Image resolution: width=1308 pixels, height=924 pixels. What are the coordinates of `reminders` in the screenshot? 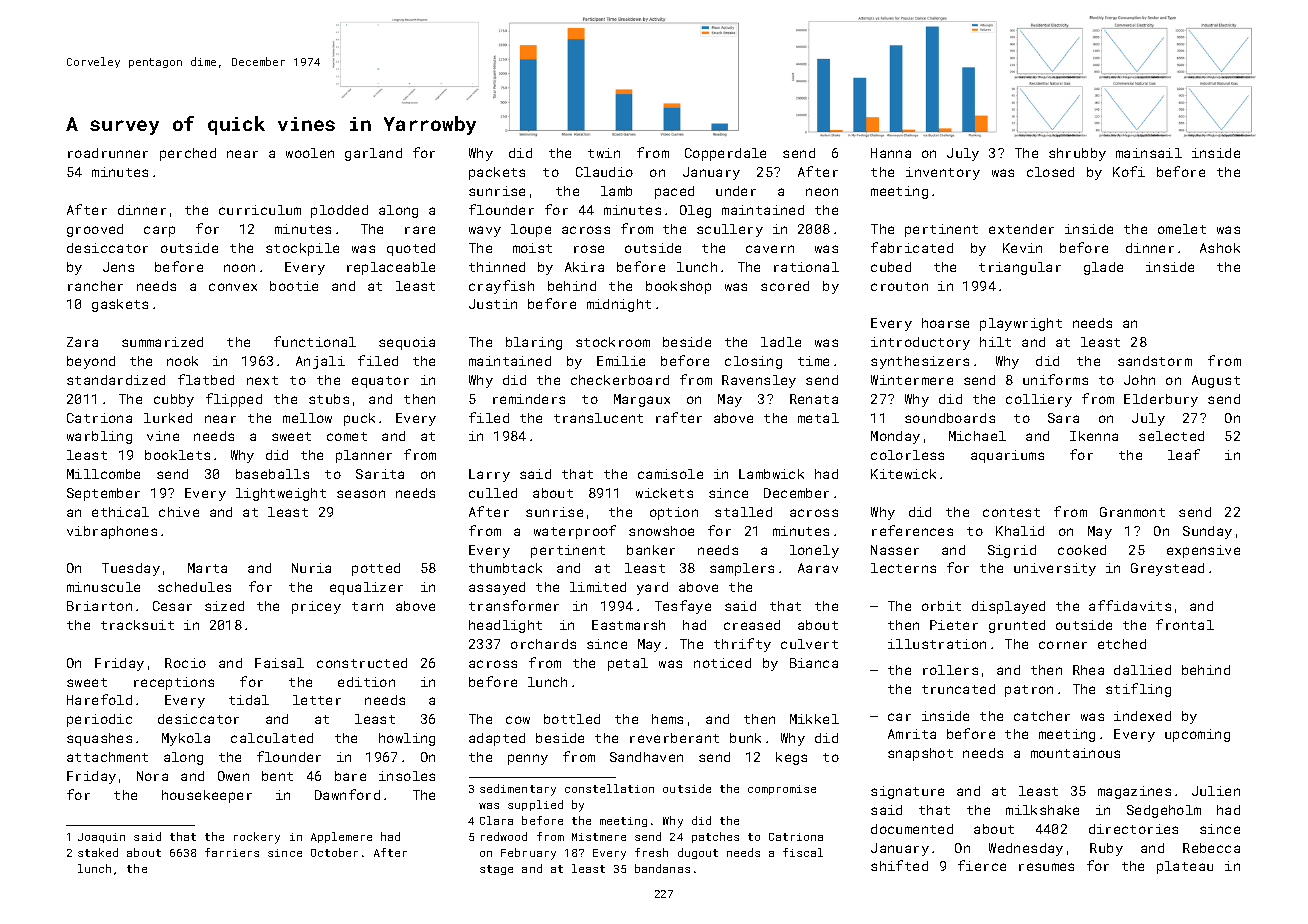 It's located at (529, 399).
